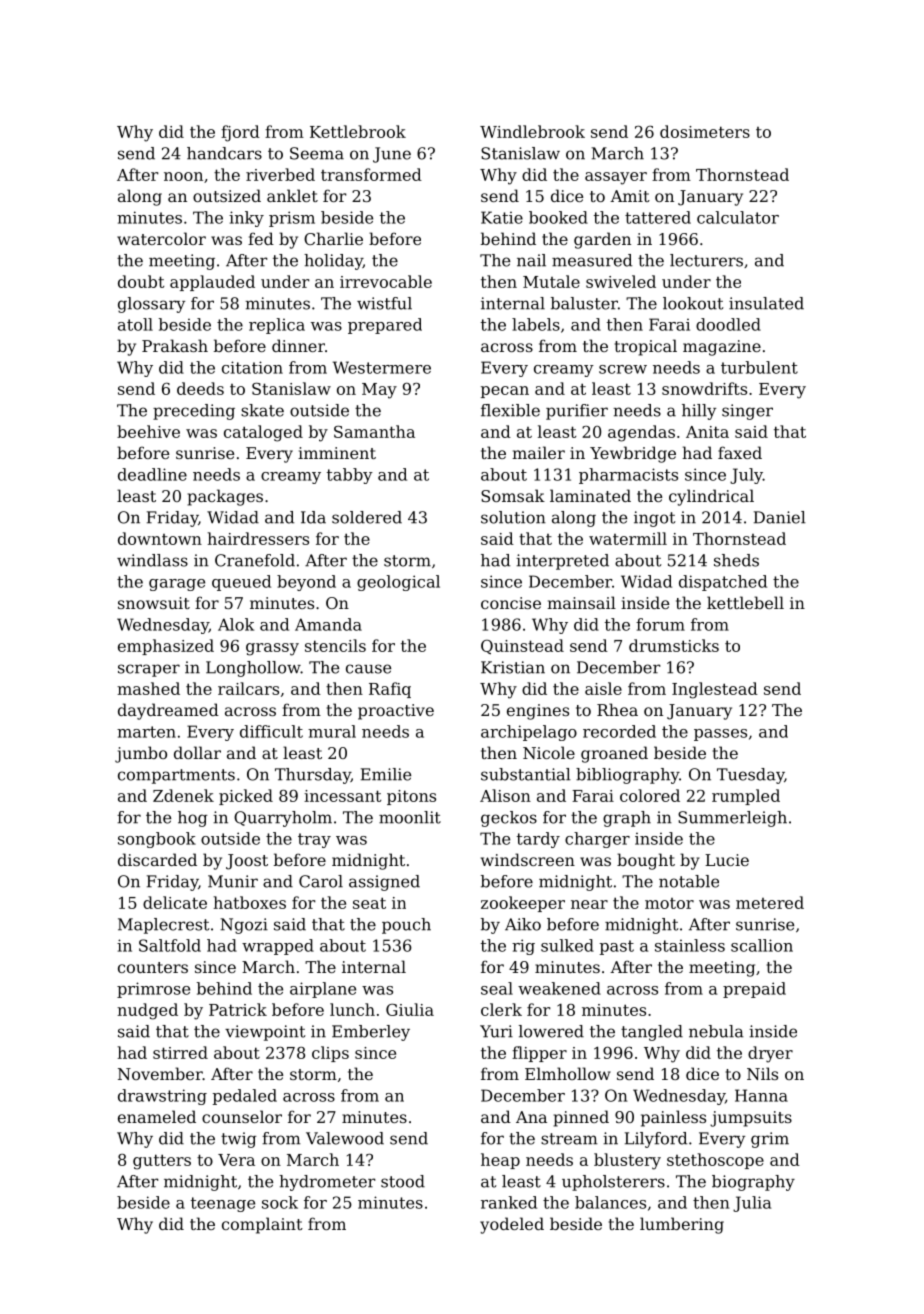  I want to click on dosimeters, so click(705, 131).
